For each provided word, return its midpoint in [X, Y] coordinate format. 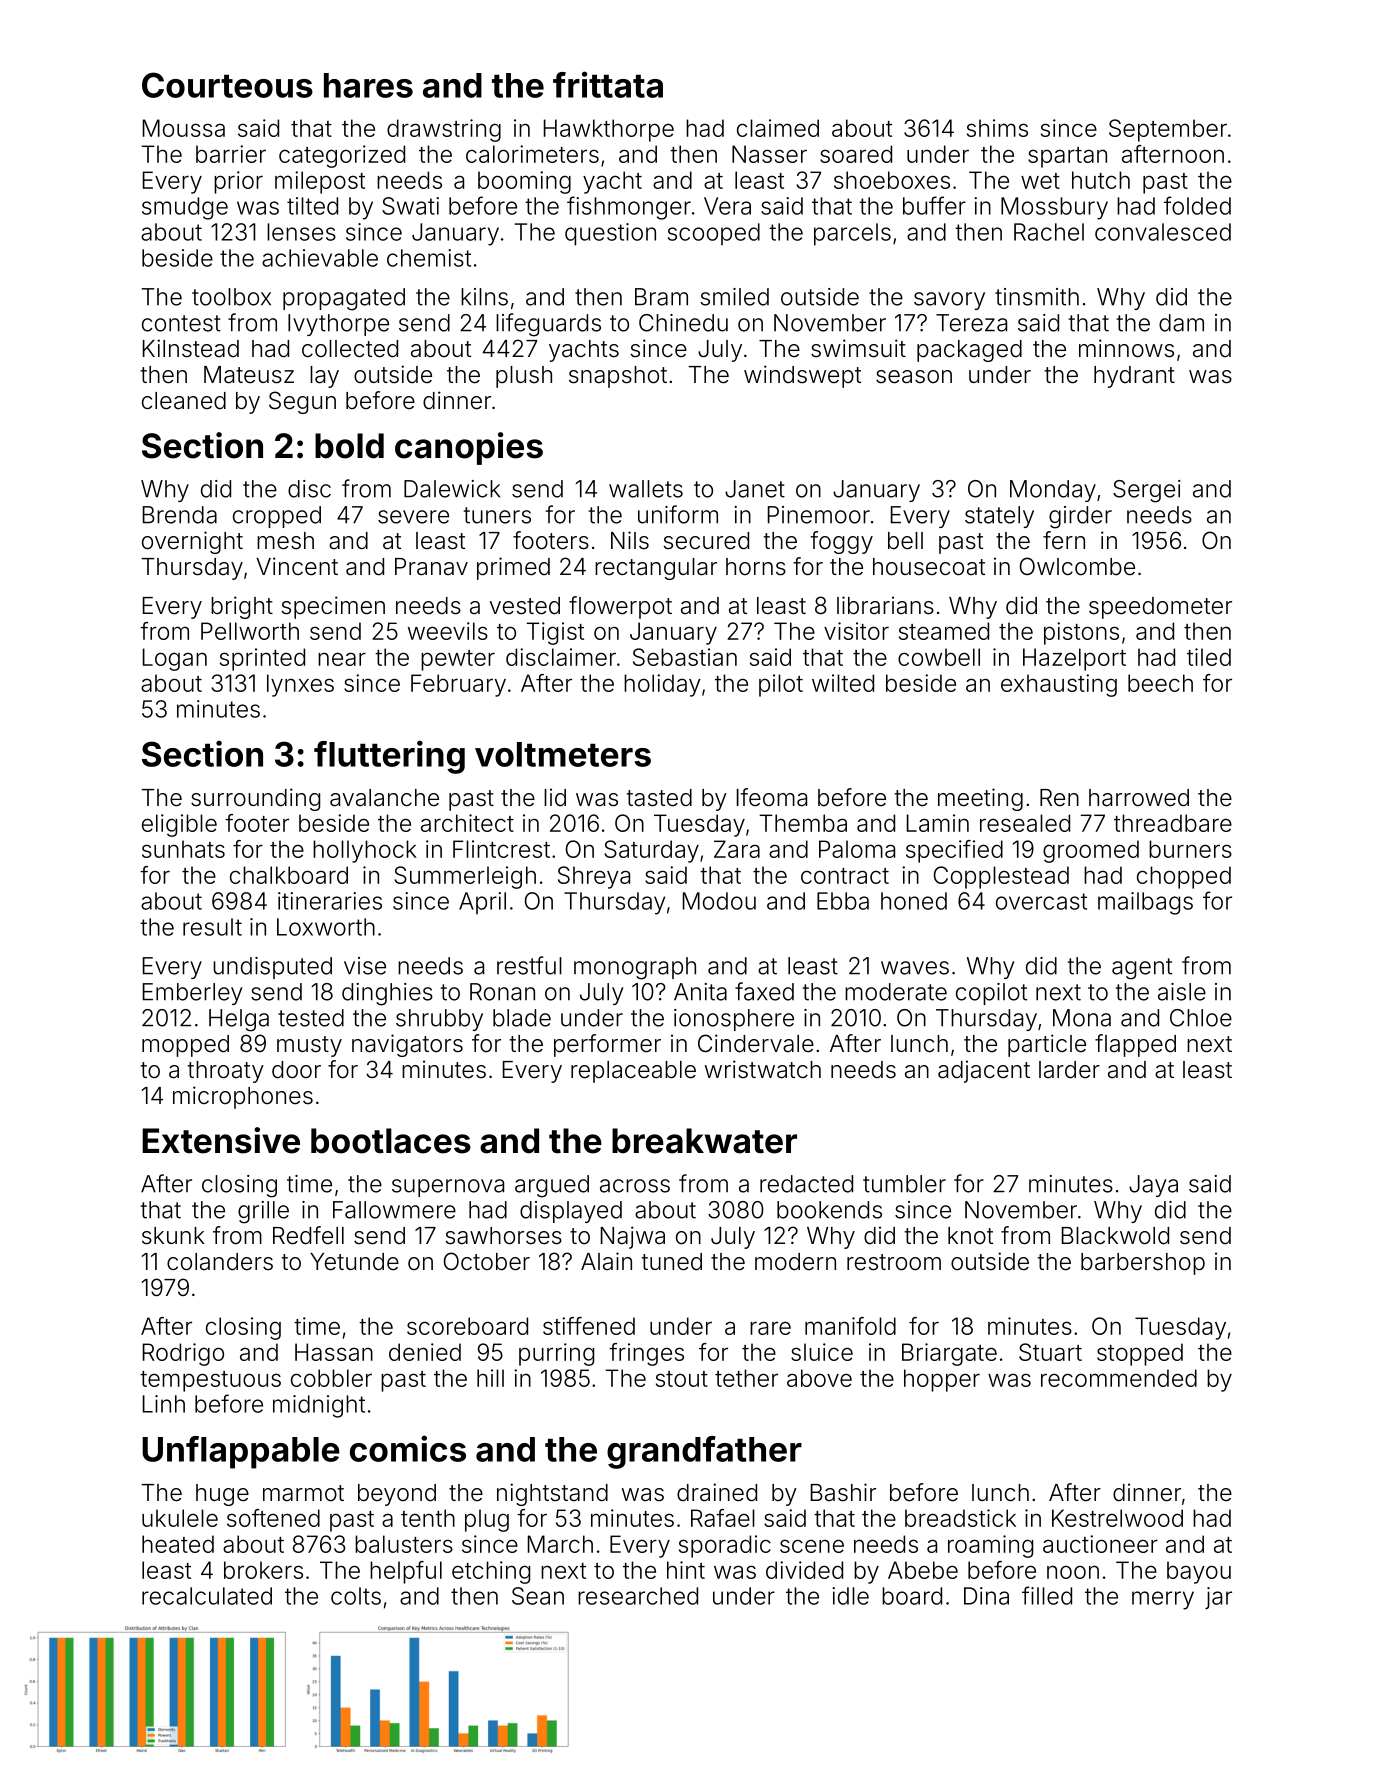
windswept [802, 376]
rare [770, 1328]
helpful [406, 1572]
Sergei [1147, 491]
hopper [942, 1380]
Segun [302, 402]
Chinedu [683, 323]
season [914, 377]
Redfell [308, 1235]
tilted [312, 206]
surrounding [255, 799]
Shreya [594, 877]
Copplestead [1001, 877]
